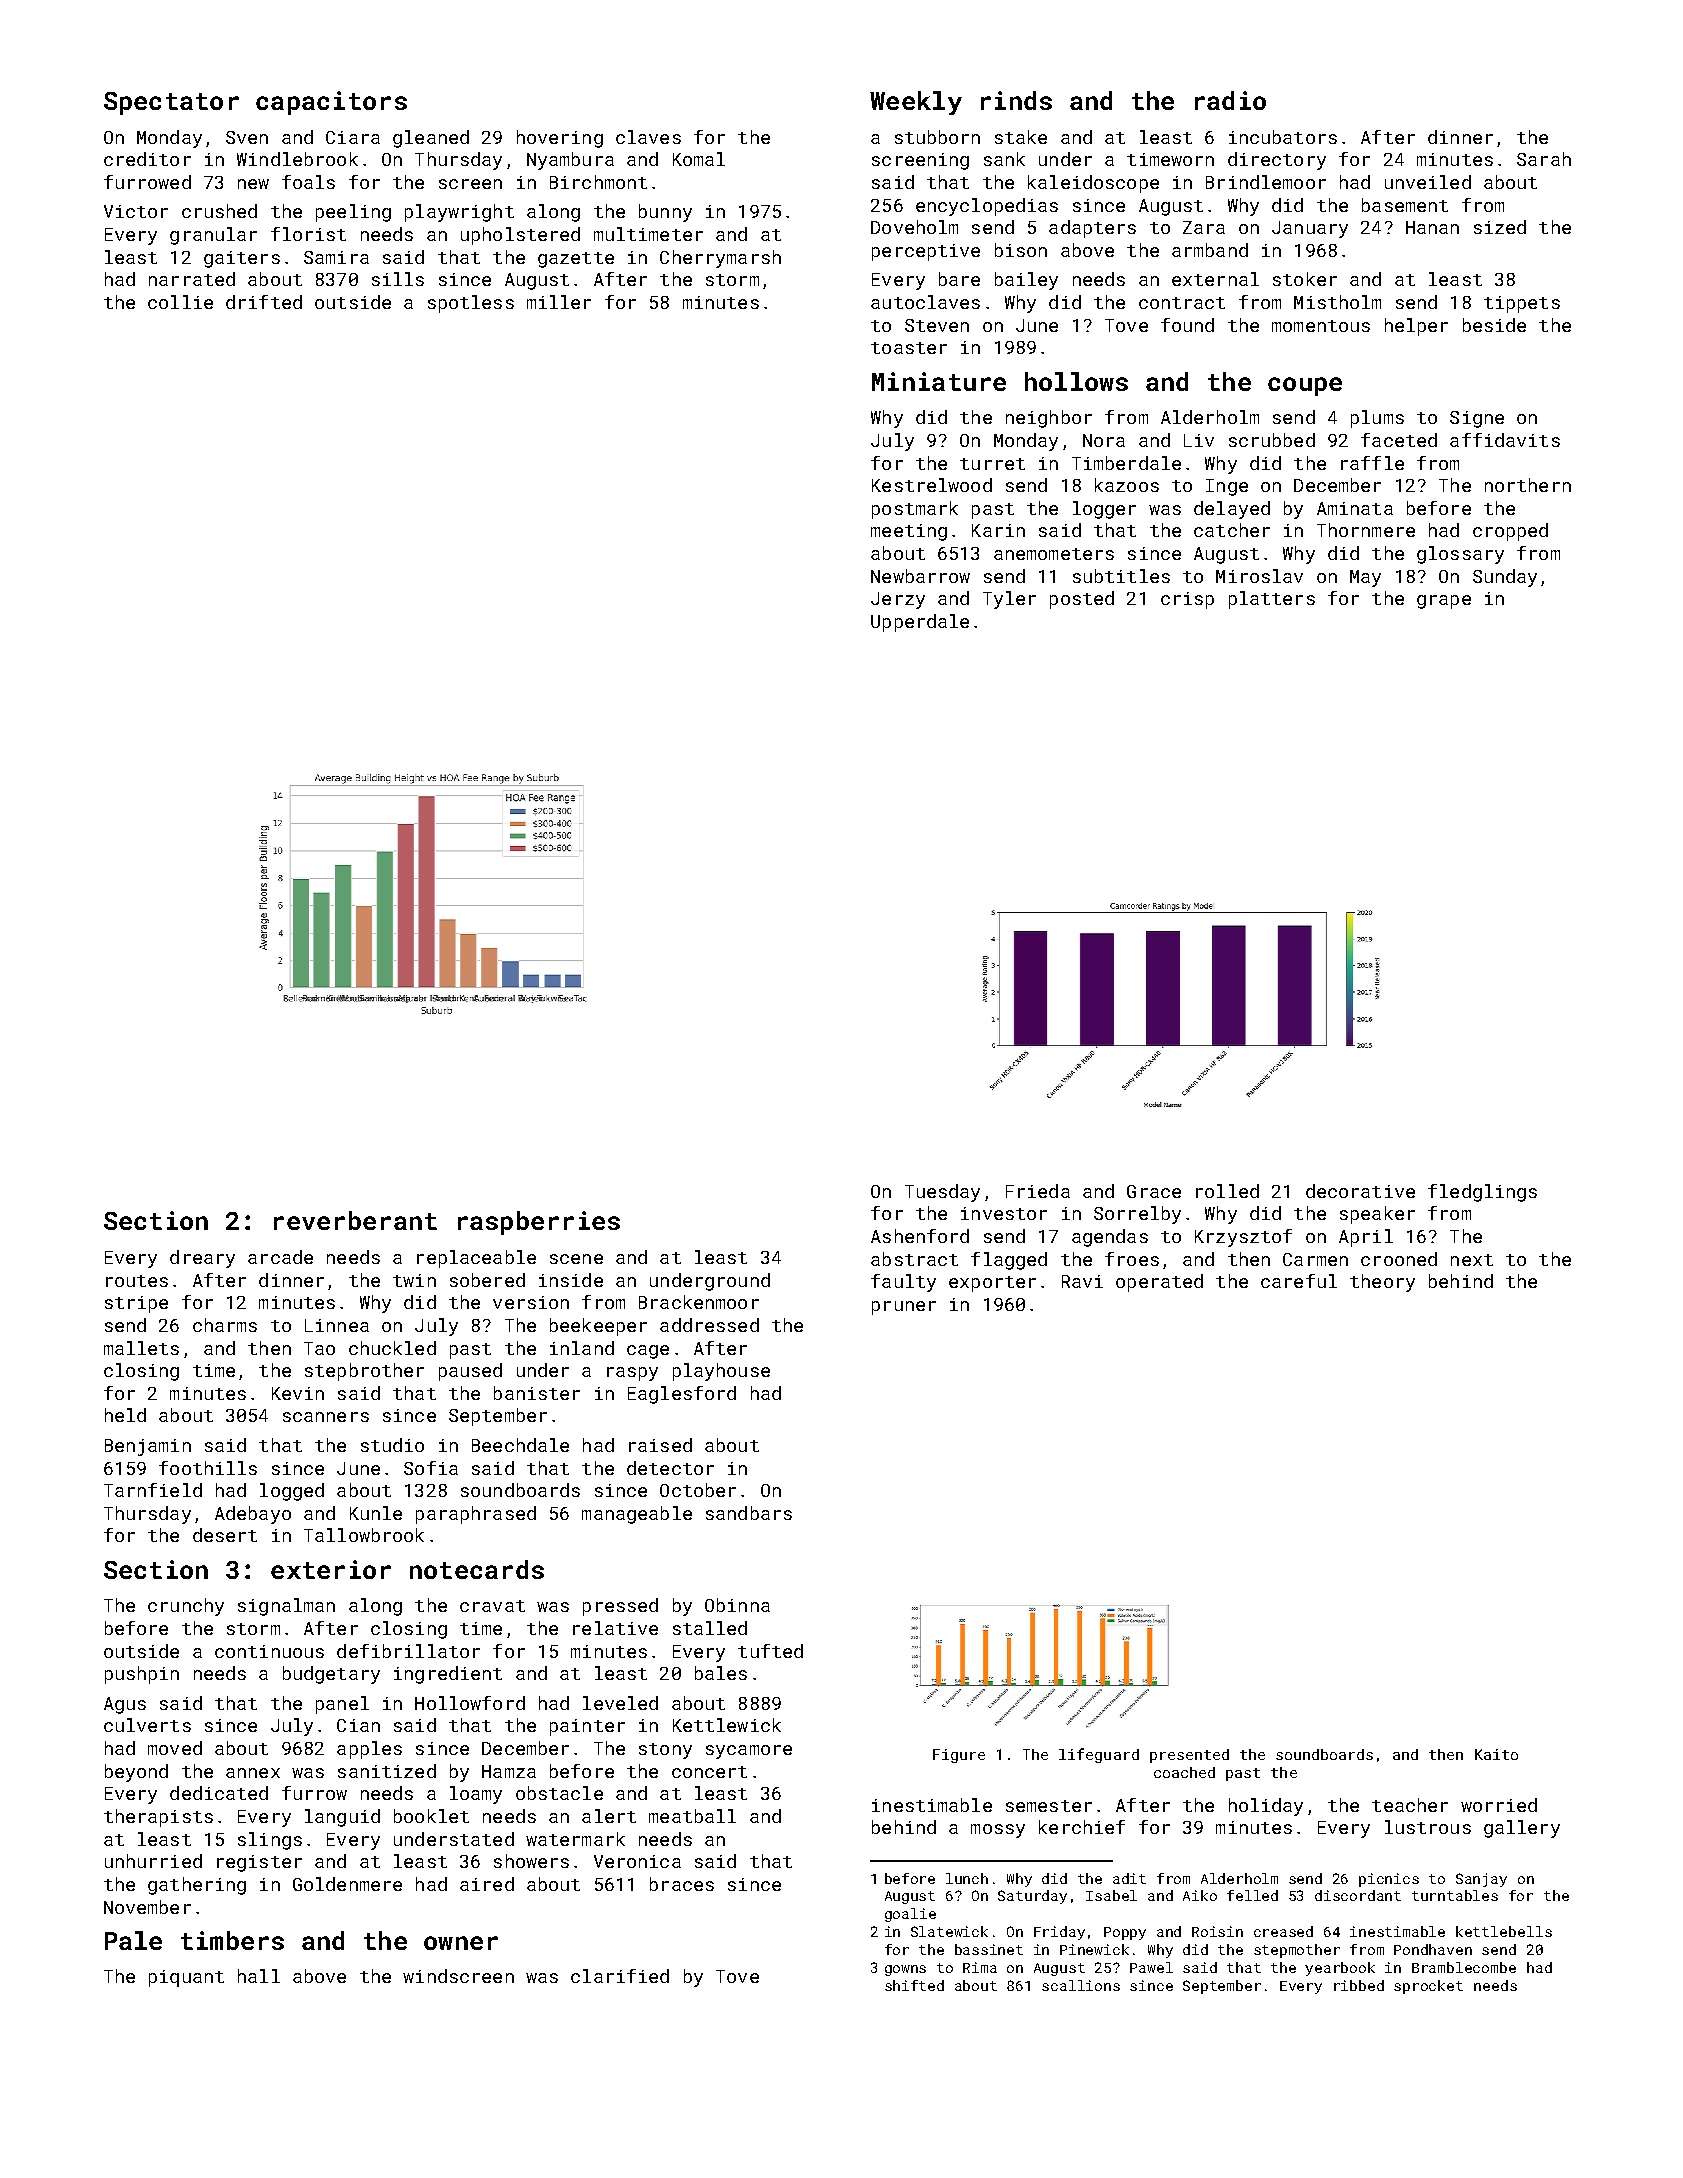  Describe the element at coordinates (487, 1884) in the page. I see `aired` at that location.
